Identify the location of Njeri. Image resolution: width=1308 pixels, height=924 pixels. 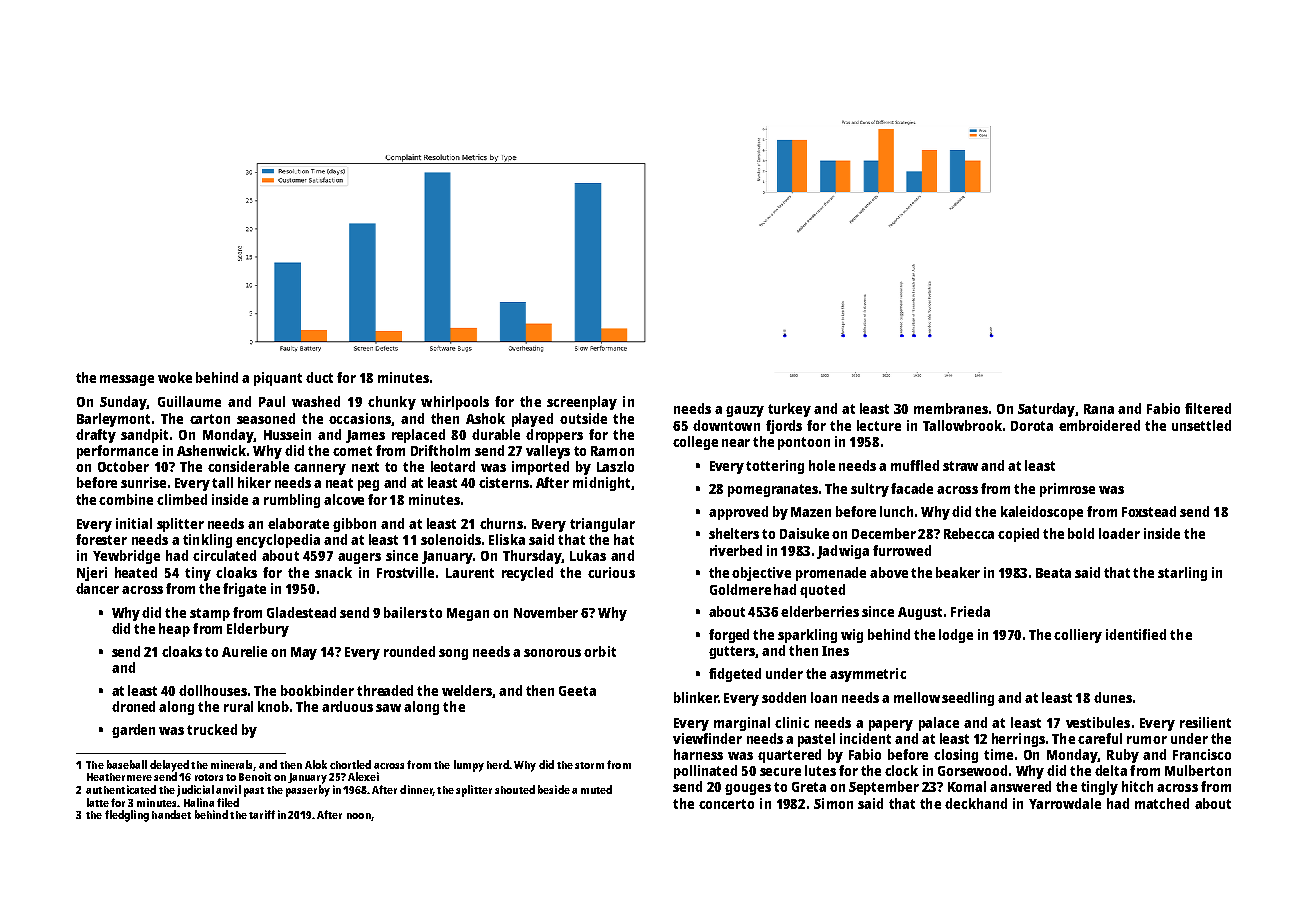
(92, 574).
